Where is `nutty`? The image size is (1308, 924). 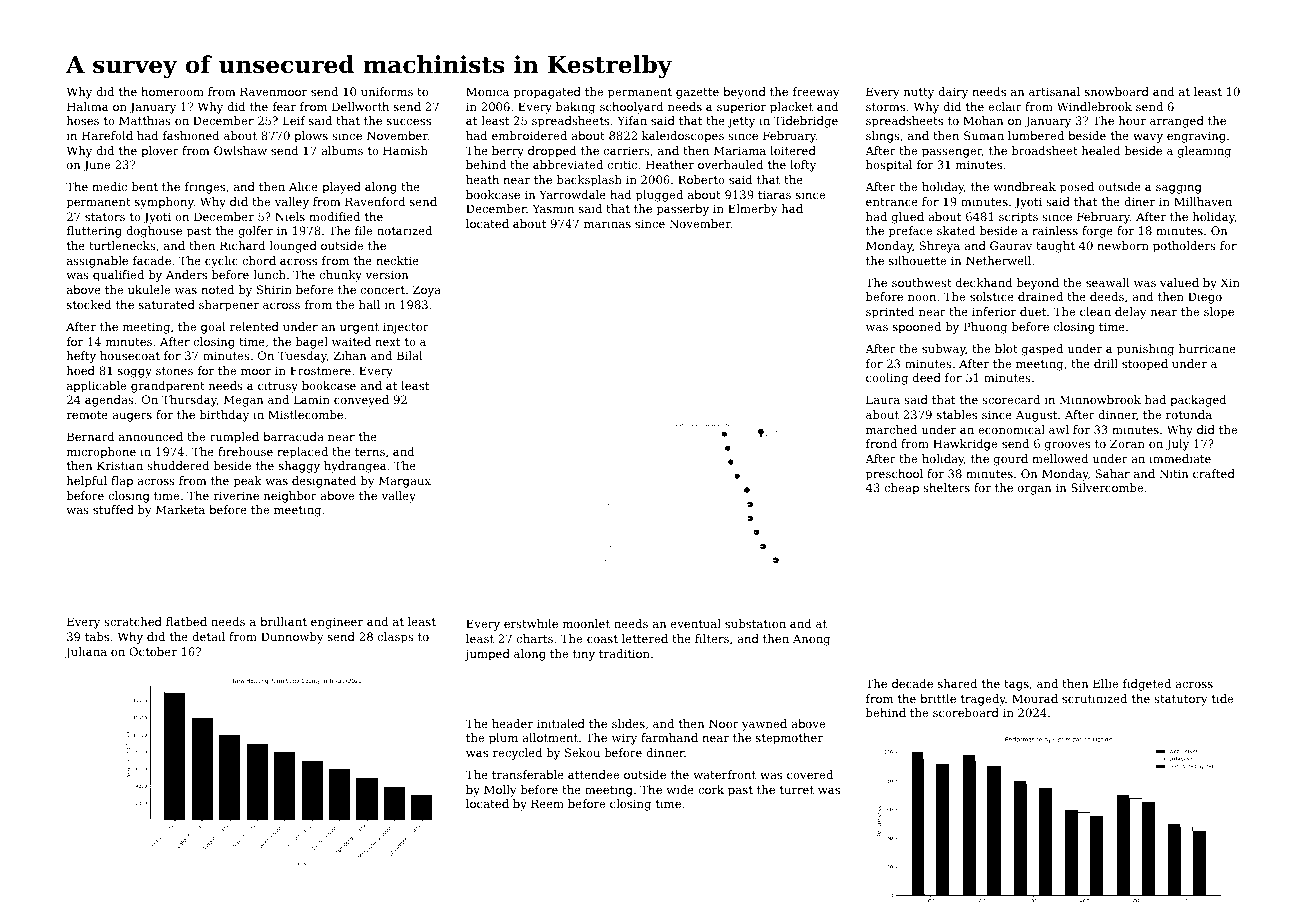 nutty is located at coordinates (919, 93).
